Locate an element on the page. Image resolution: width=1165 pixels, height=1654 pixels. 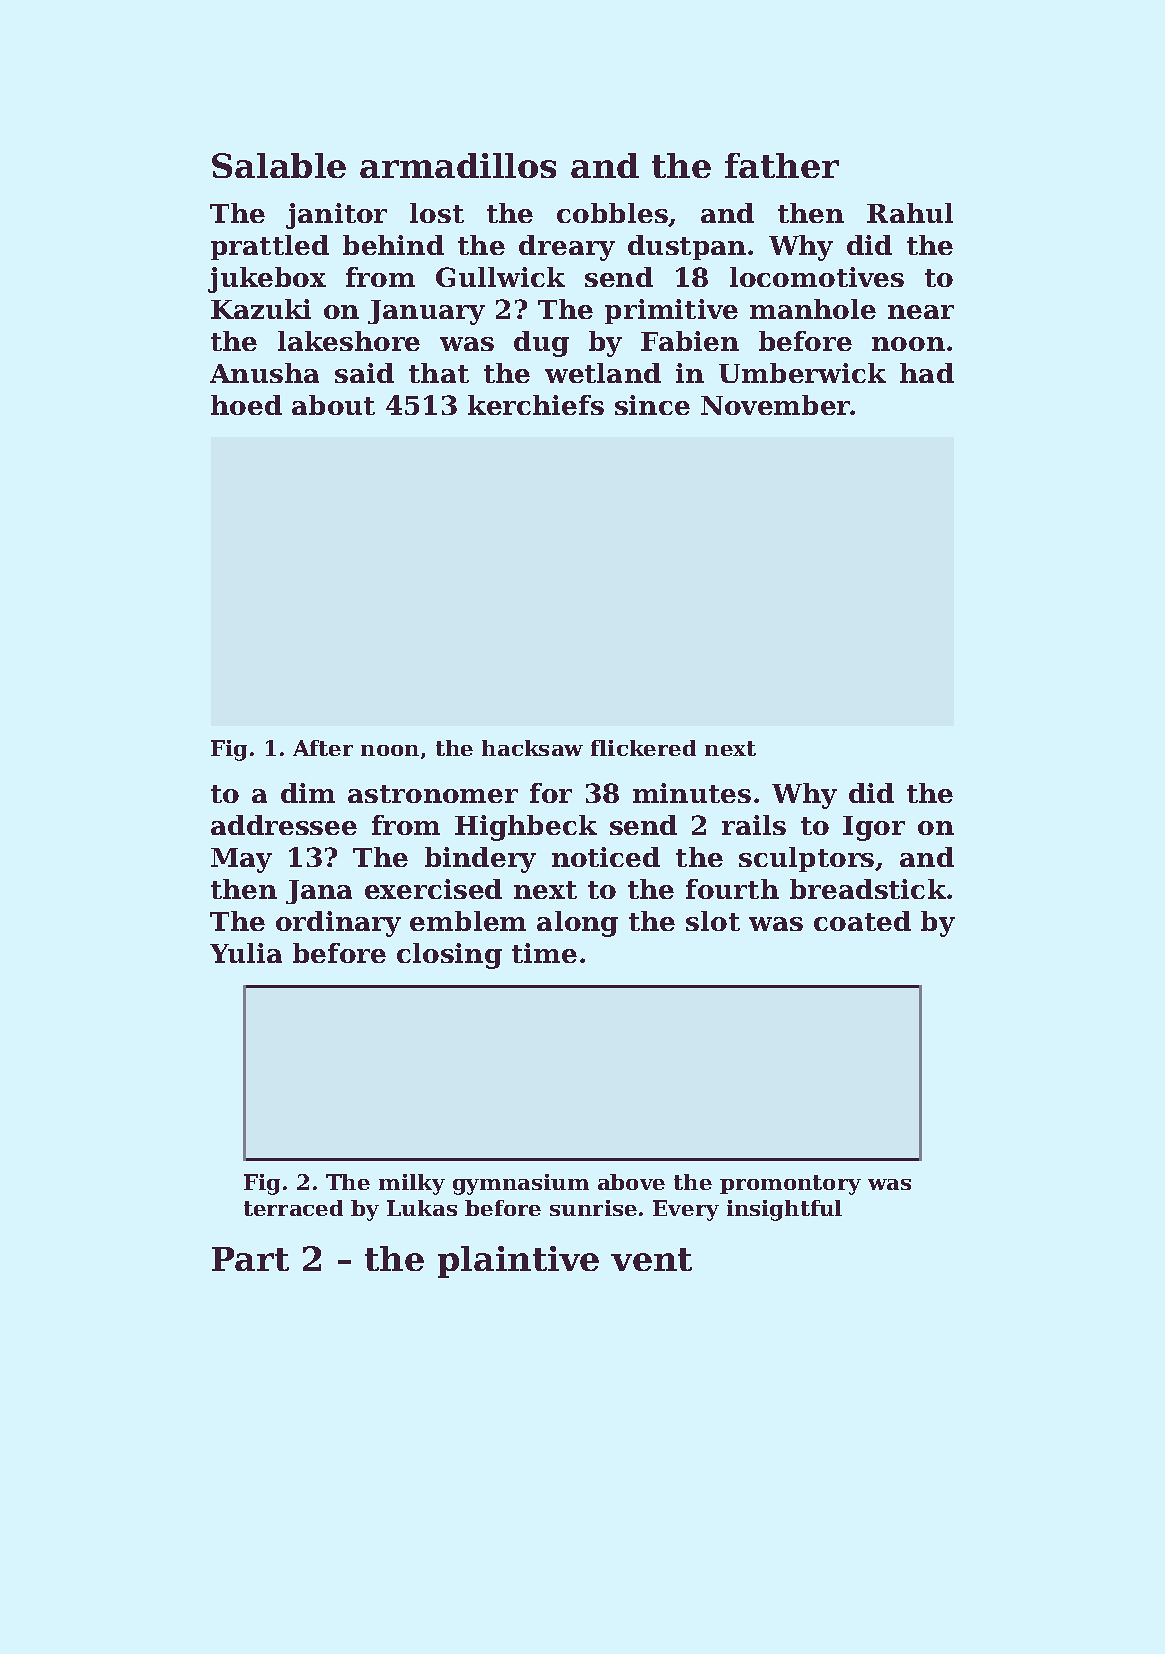
flickered is located at coordinates (643, 748).
